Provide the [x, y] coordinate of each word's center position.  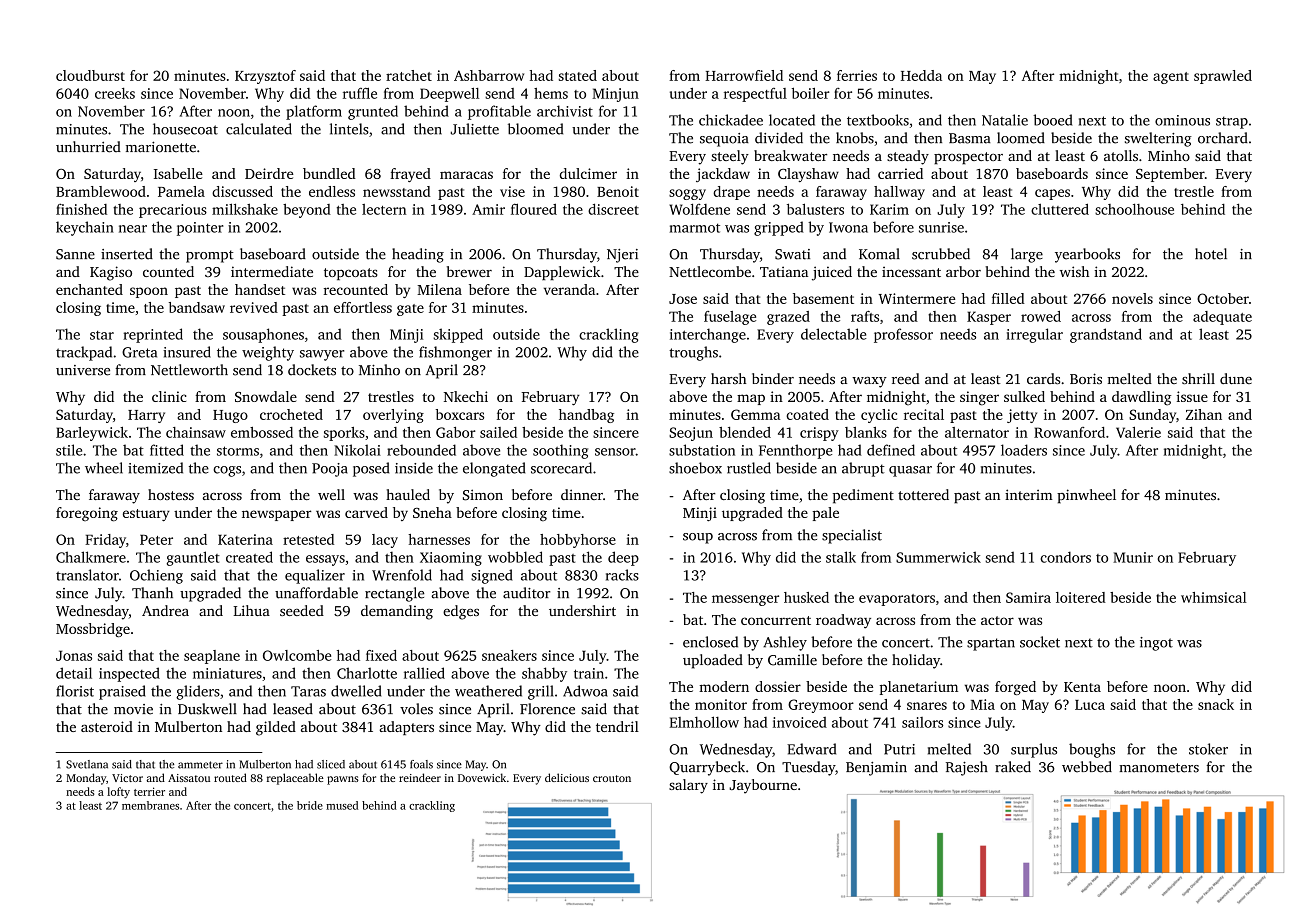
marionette [161, 147]
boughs [1092, 750]
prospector [968, 158]
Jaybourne [763, 786]
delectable [833, 334]
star [102, 335]
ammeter [200, 765]
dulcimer [588, 173]
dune [1236, 378]
